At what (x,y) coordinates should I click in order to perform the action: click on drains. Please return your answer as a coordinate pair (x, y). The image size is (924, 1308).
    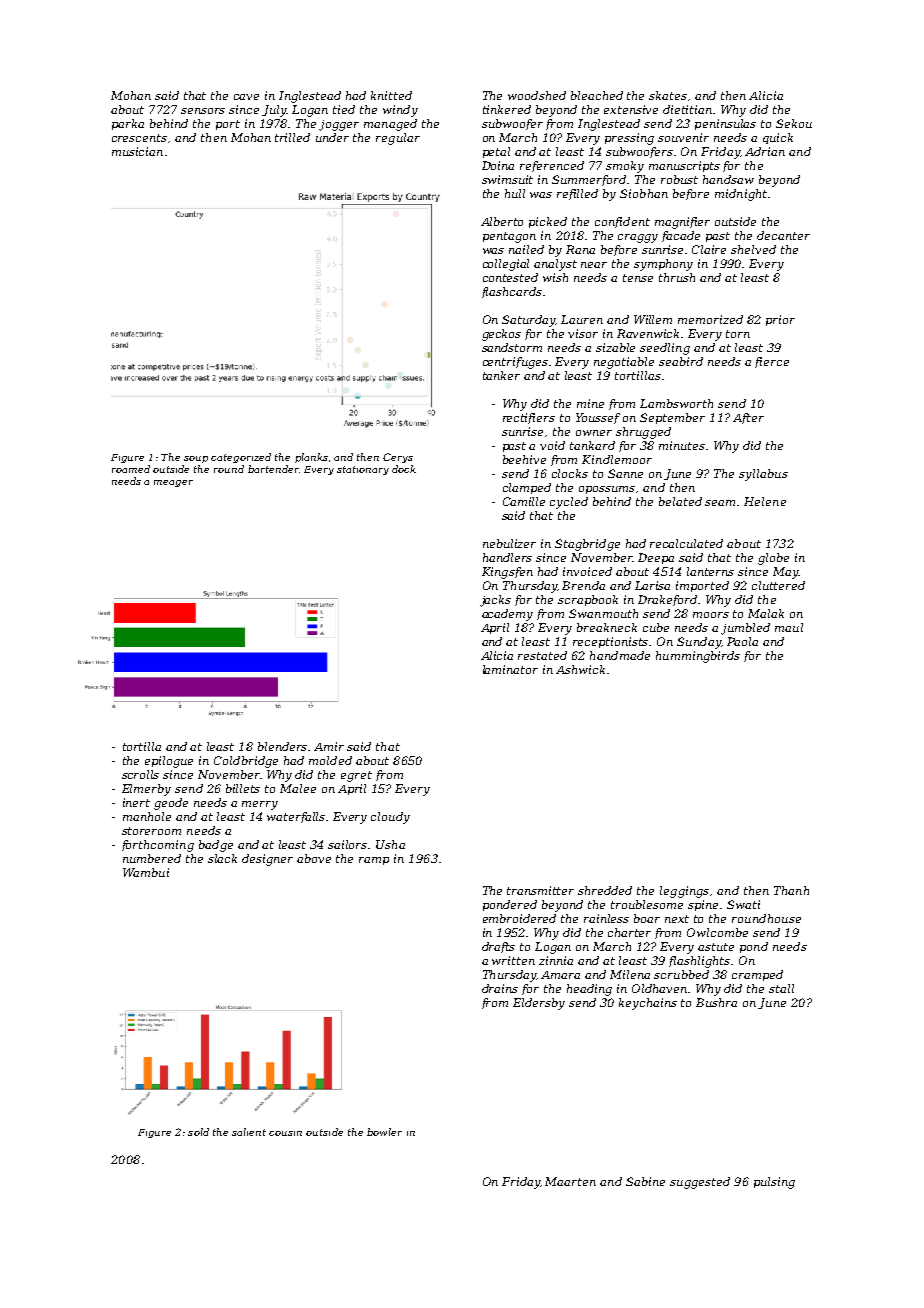
    Looking at the image, I should click on (500, 988).
